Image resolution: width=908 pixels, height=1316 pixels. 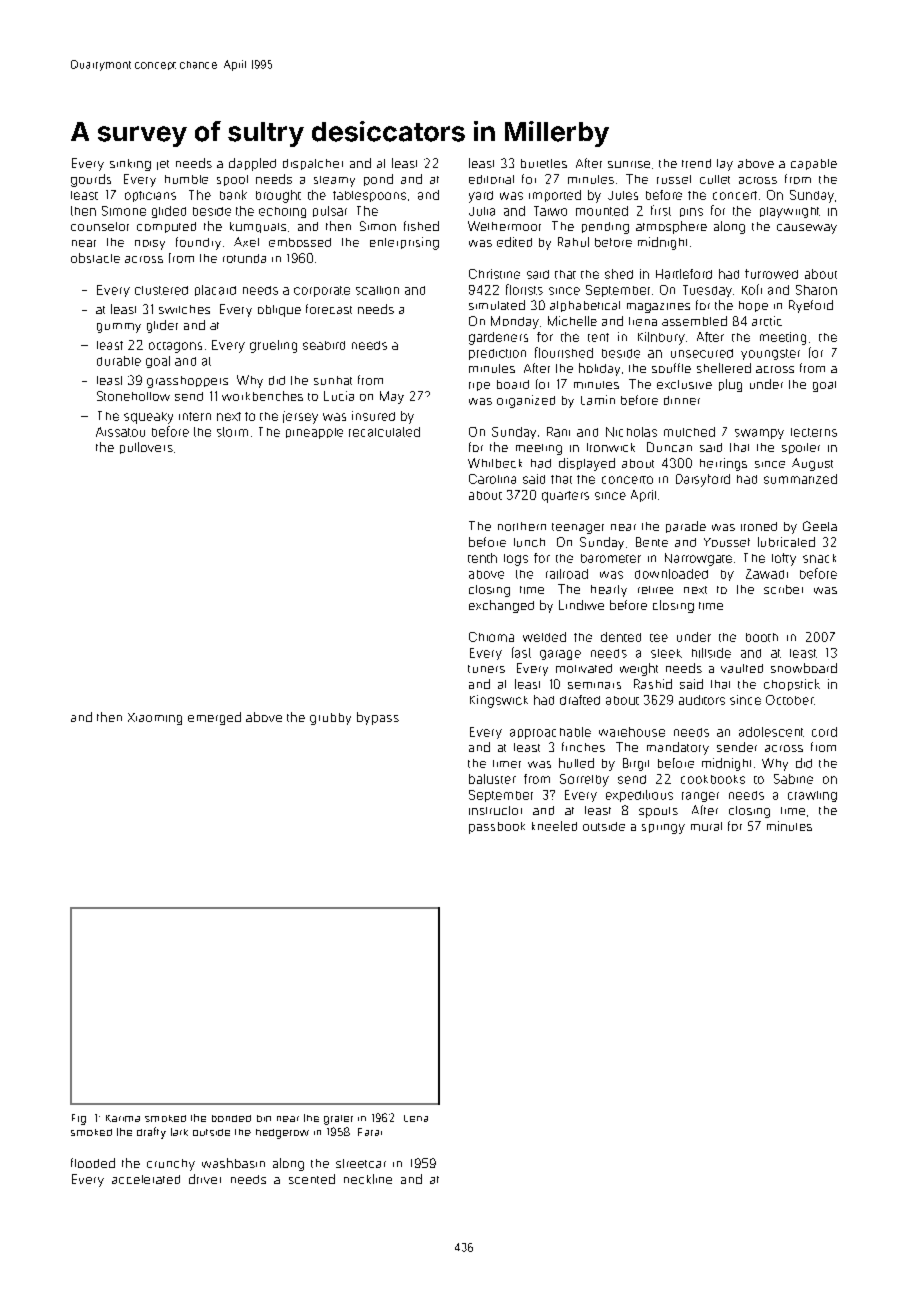 What do you see at coordinates (491, 637) in the image?
I see `Chioma` at bounding box center [491, 637].
